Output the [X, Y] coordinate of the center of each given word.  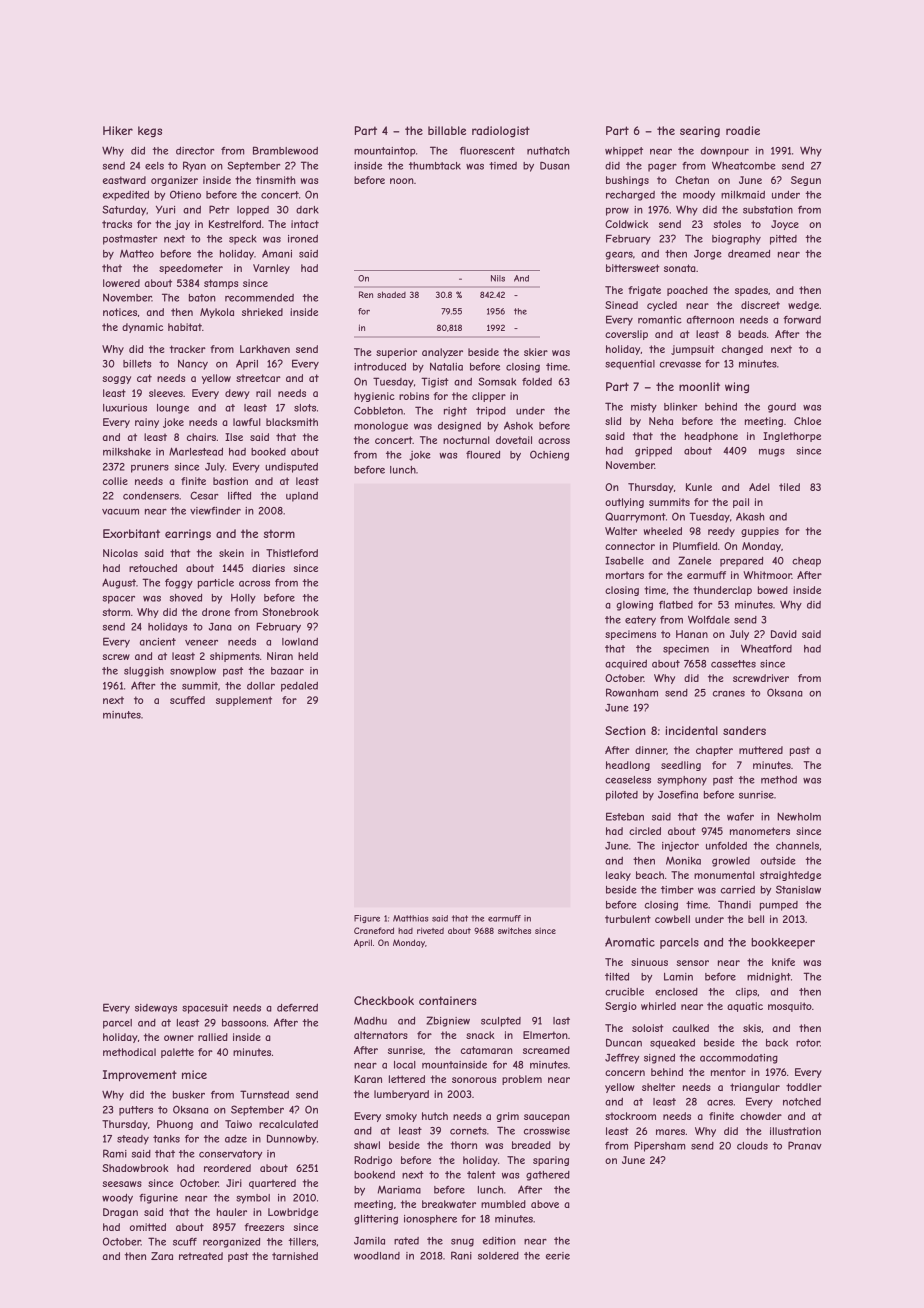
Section [625, 730]
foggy [179, 584]
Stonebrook [290, 612]
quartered [272, 1184]
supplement [244, 701]
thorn [464, 1145]
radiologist [501, 132]
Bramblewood [285, 150]
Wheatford [766, 648]
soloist [648, 1028]
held [308, 656]
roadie [743, 130]
